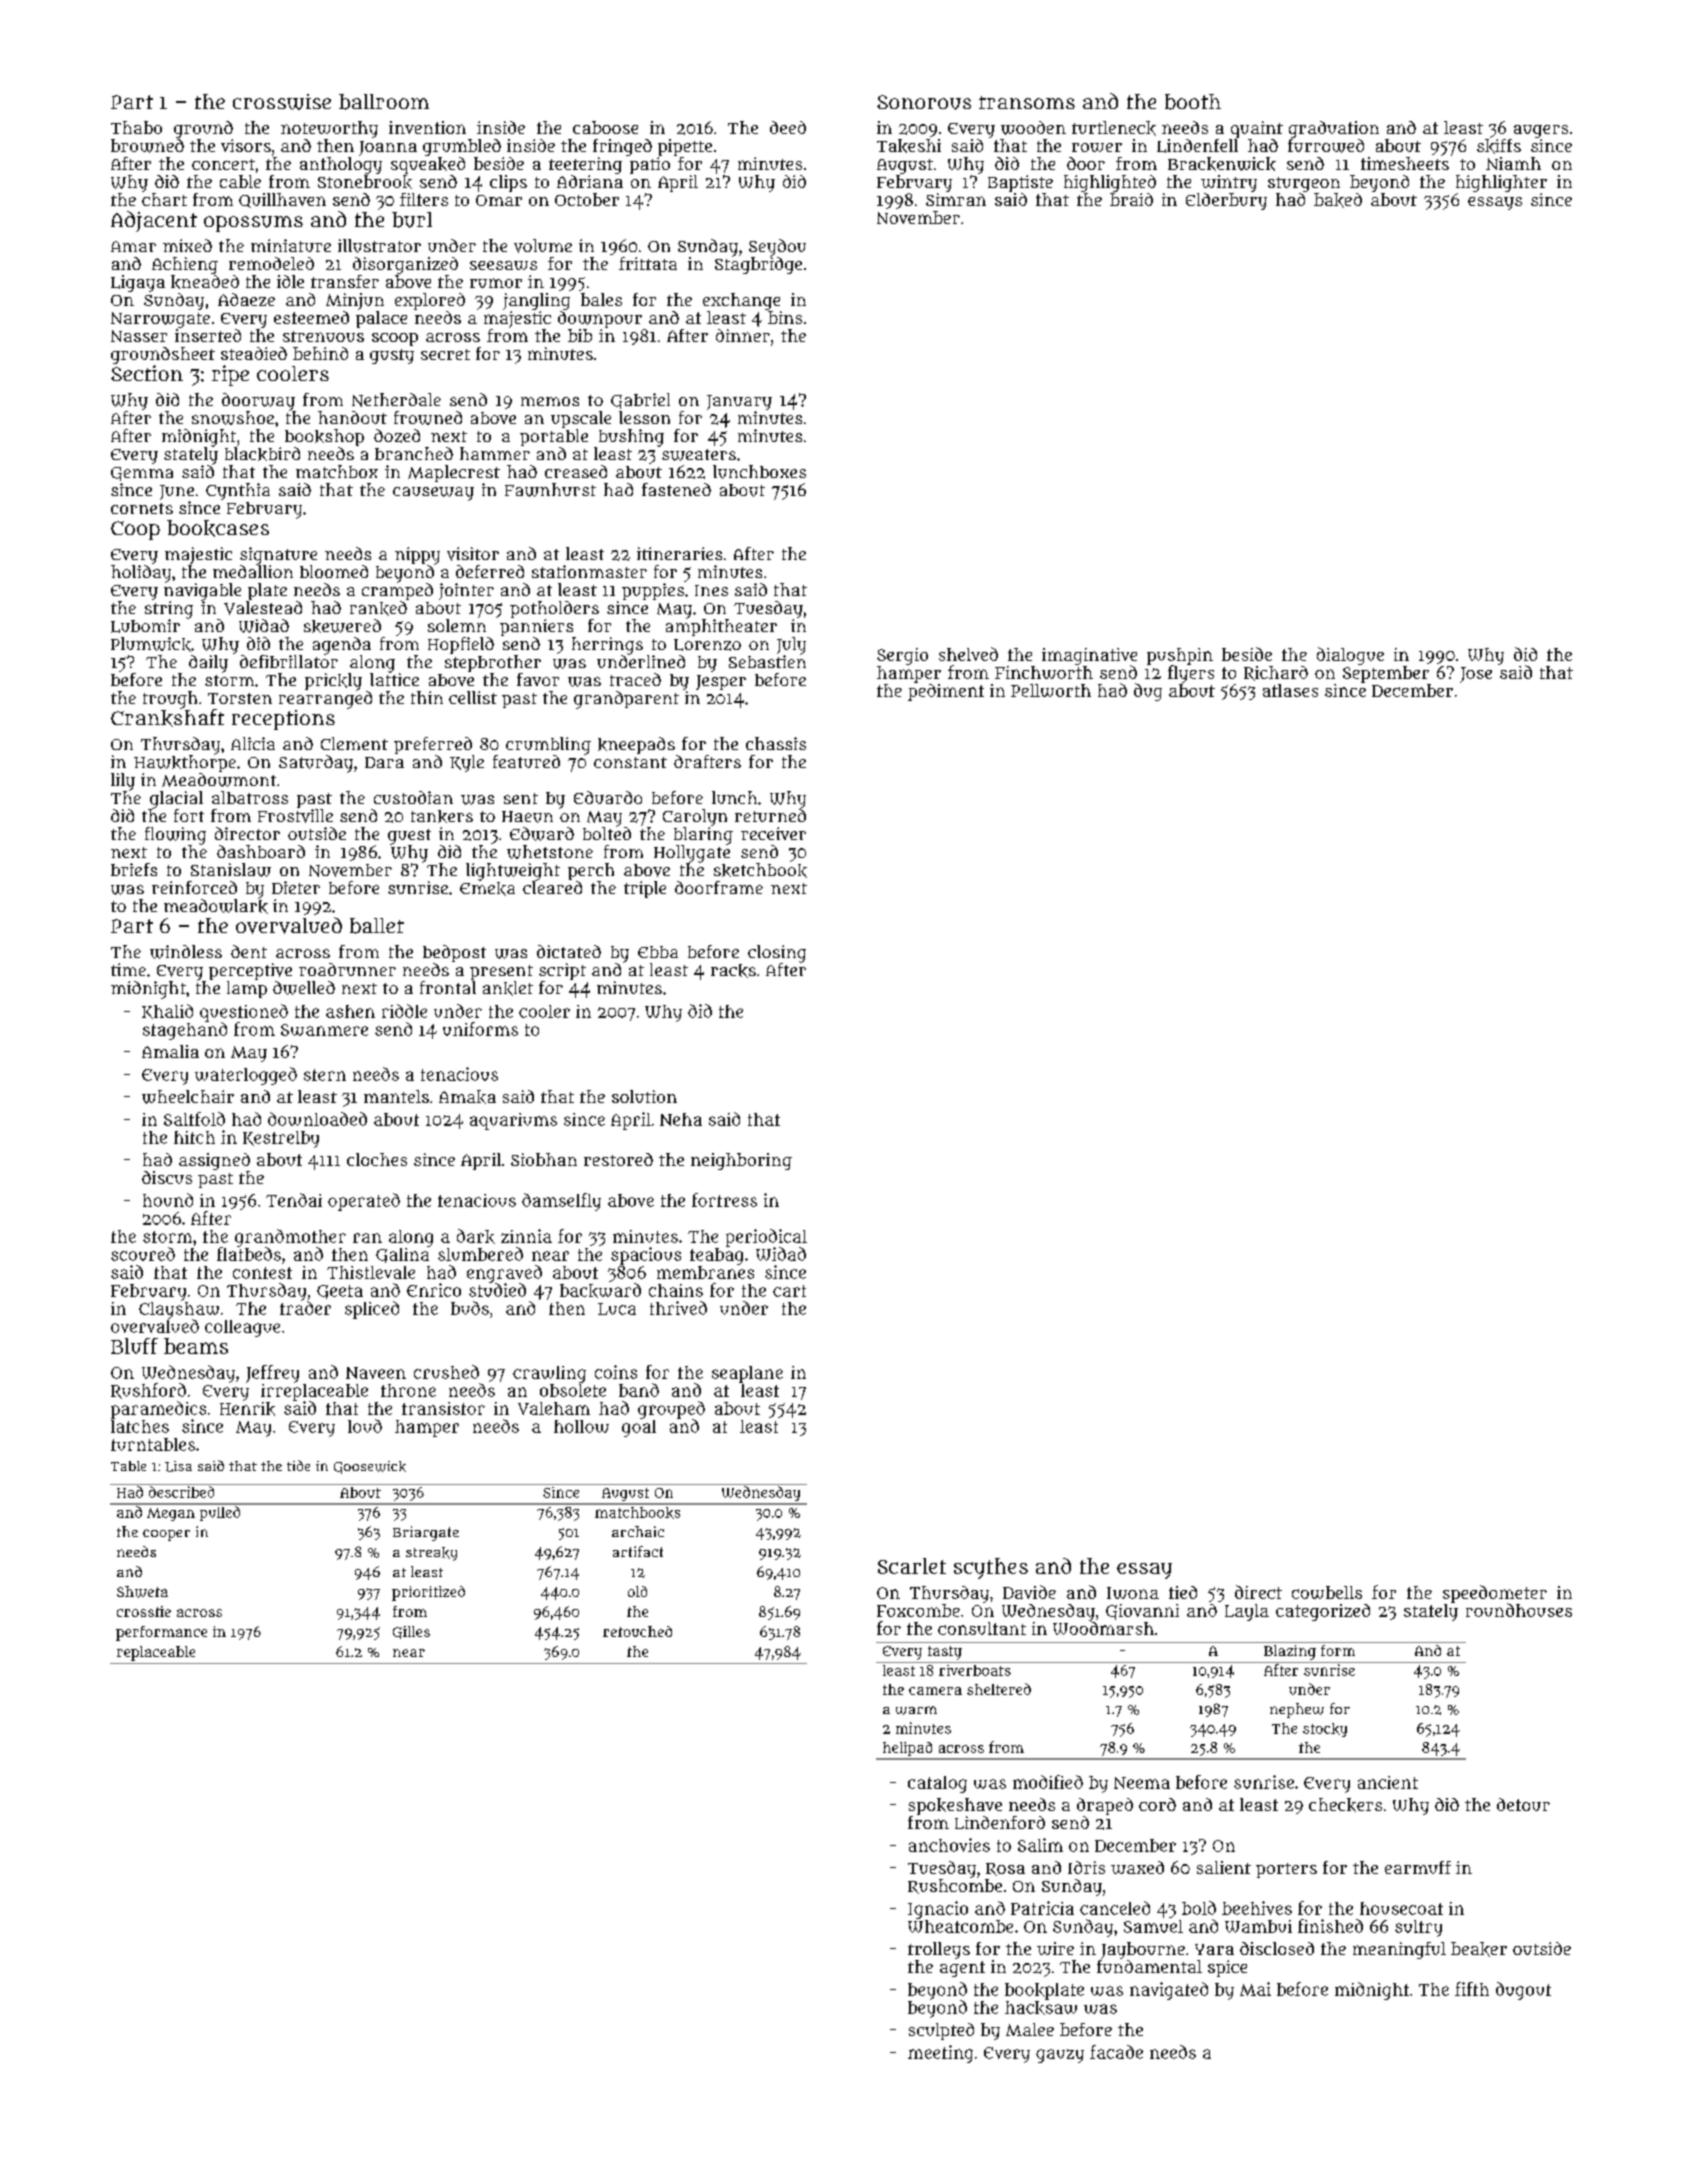  Describe the element at coordinates (1388, 1782) in the document. I see `ancient` at that location.
